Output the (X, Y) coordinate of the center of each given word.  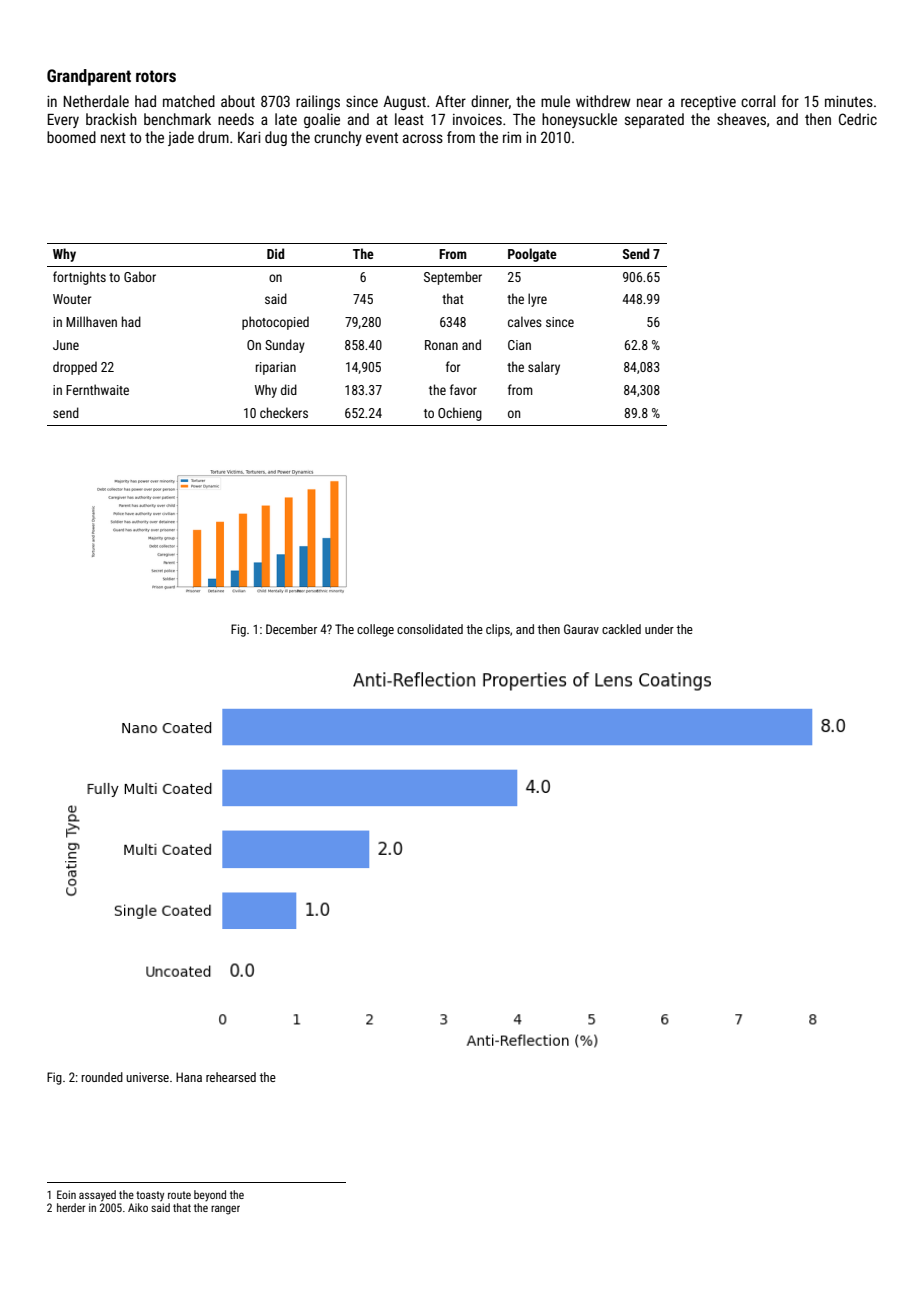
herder (71, 1207)
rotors (156, 76)
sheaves (741, 119)
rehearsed (231, 1077)
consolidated (430, 629)
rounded (102, 1077)
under (659, 629)
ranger (225, 1210)
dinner (490, 102)
